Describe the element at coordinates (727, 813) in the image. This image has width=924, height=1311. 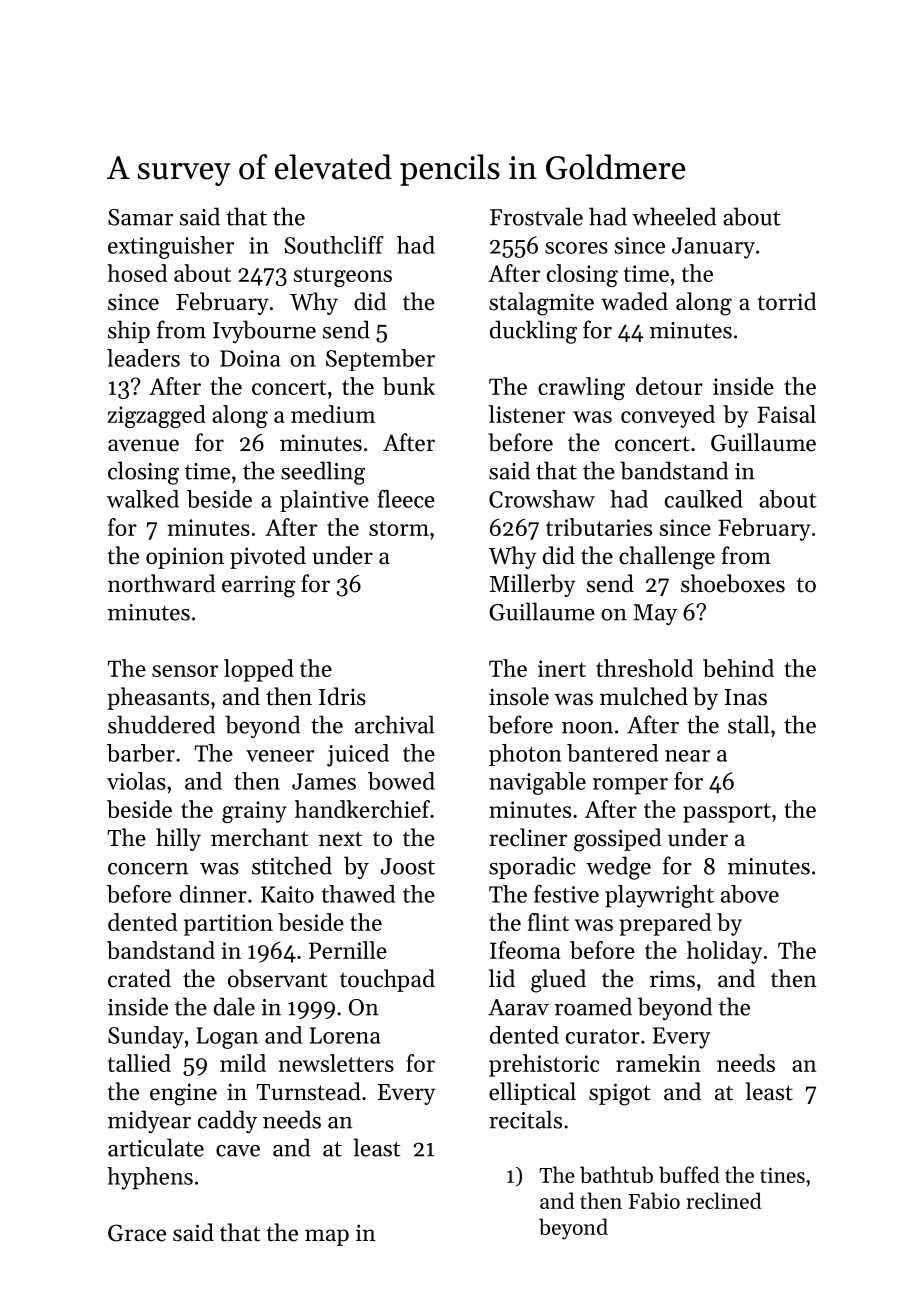
I see `passport` at that location.
